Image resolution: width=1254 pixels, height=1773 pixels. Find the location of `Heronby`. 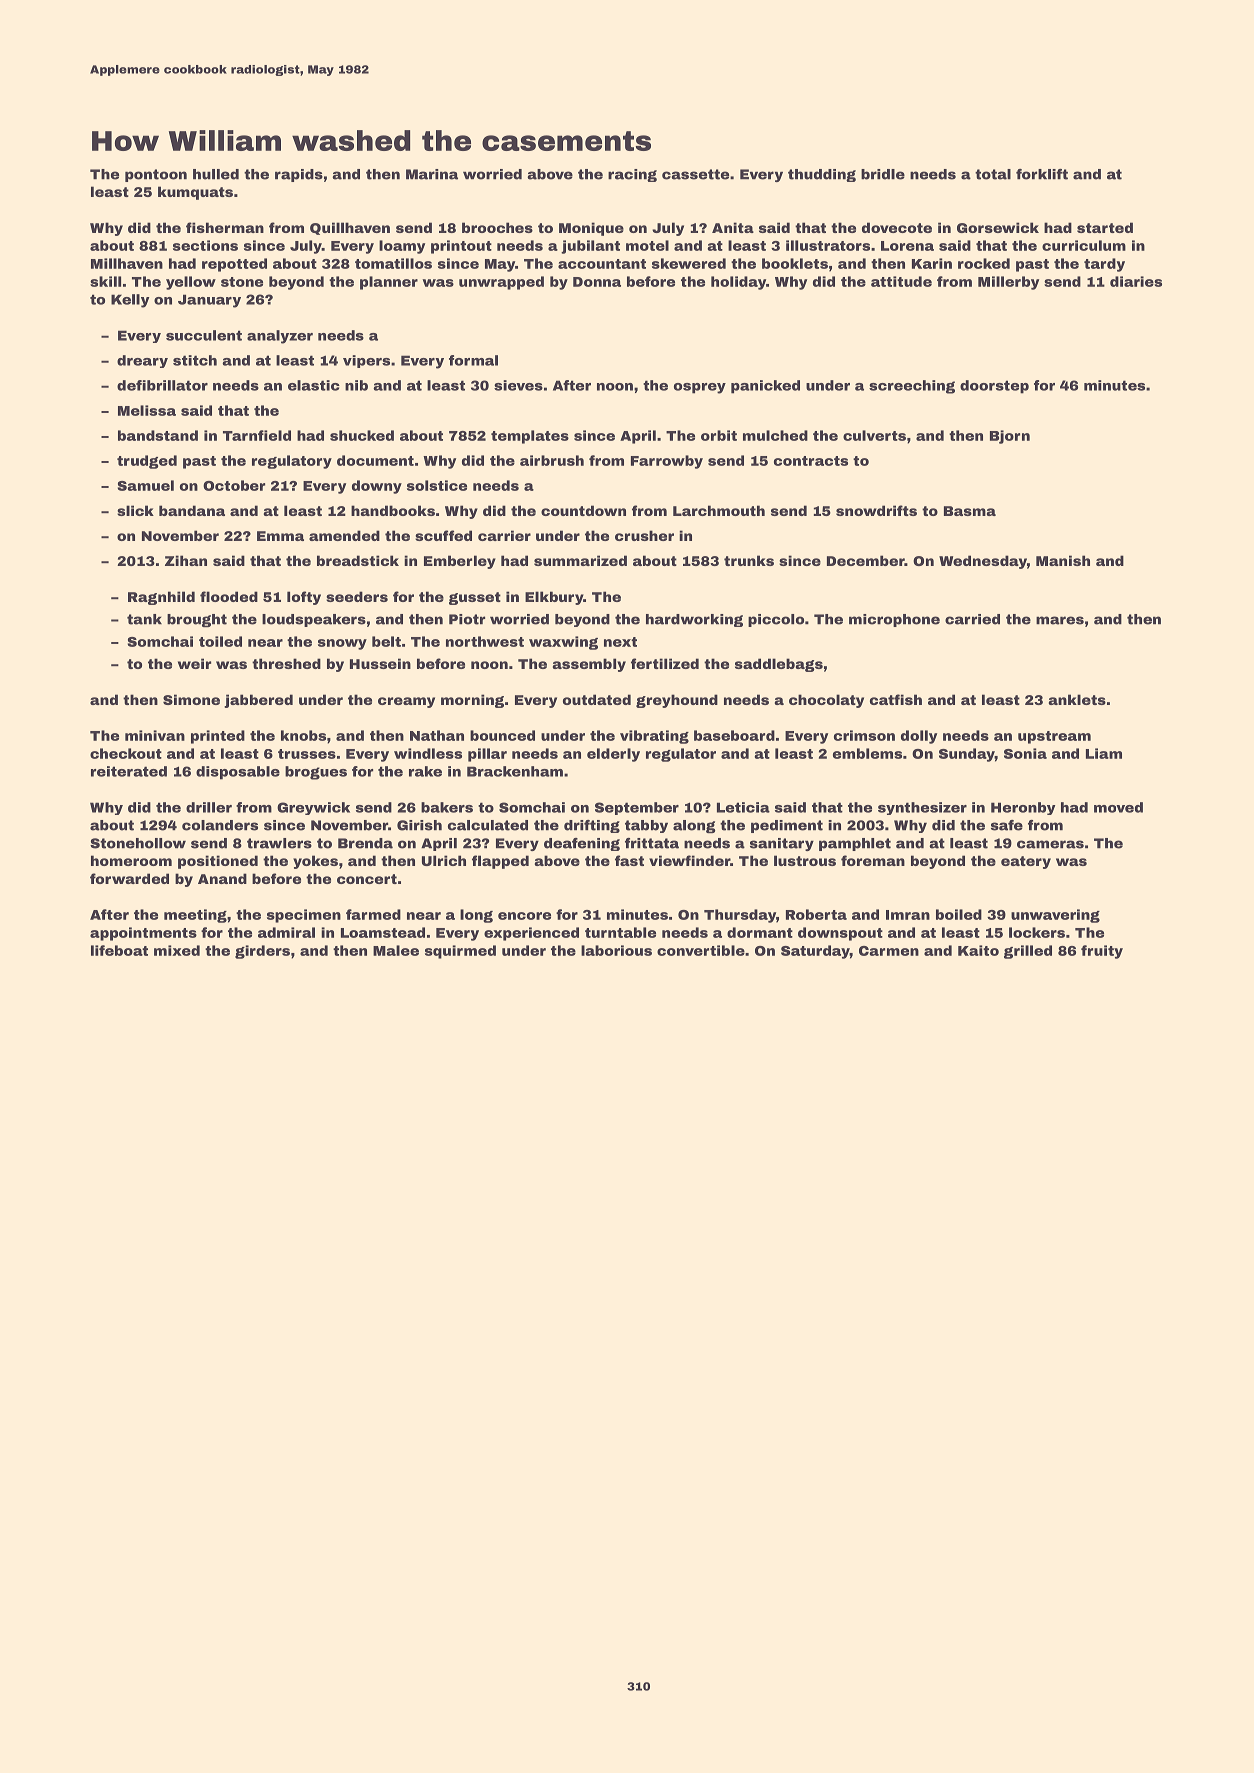

Heronby is located at coordinates (1023, 808).
